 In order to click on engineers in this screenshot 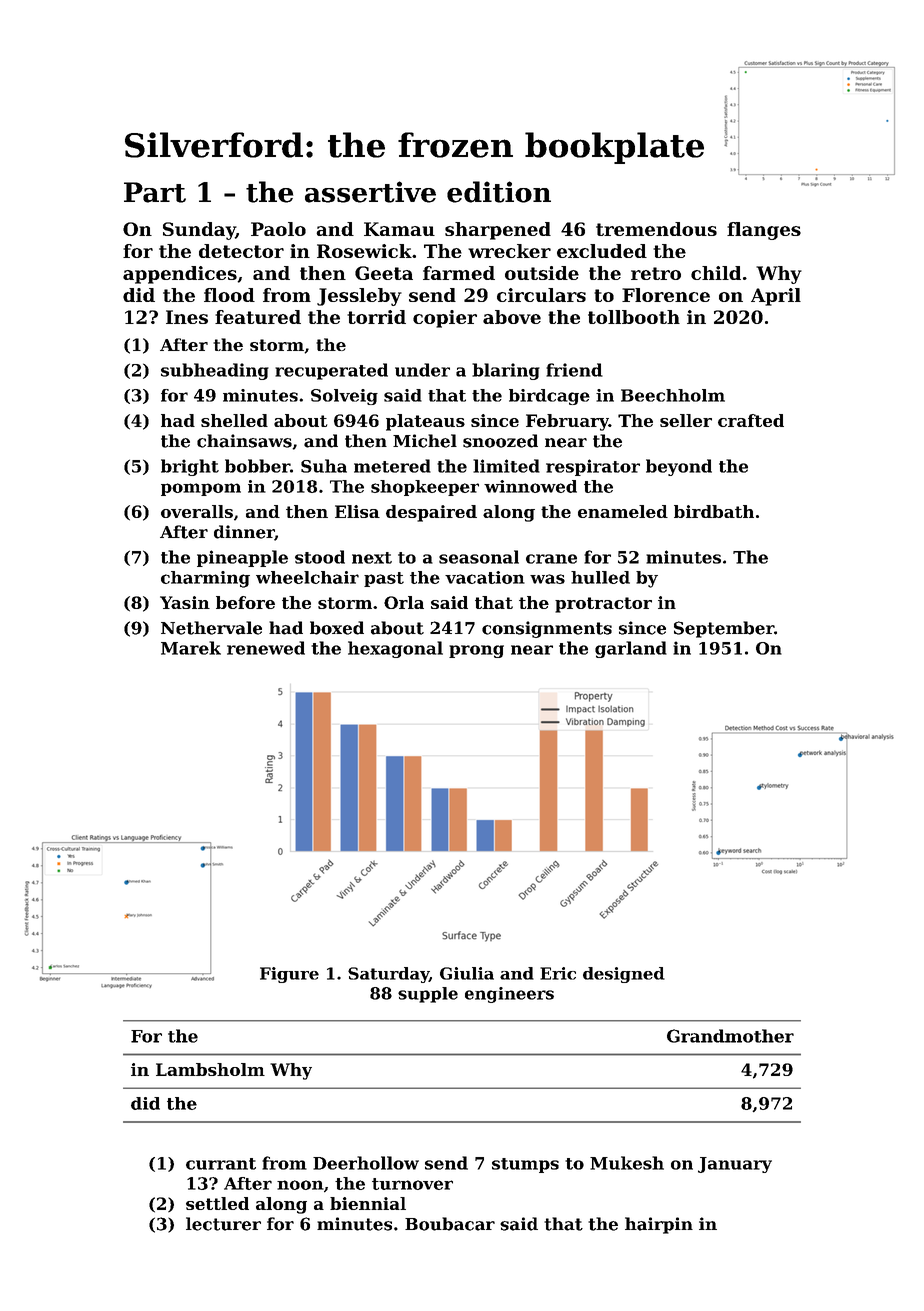, I will do `click(509, 995)`.
